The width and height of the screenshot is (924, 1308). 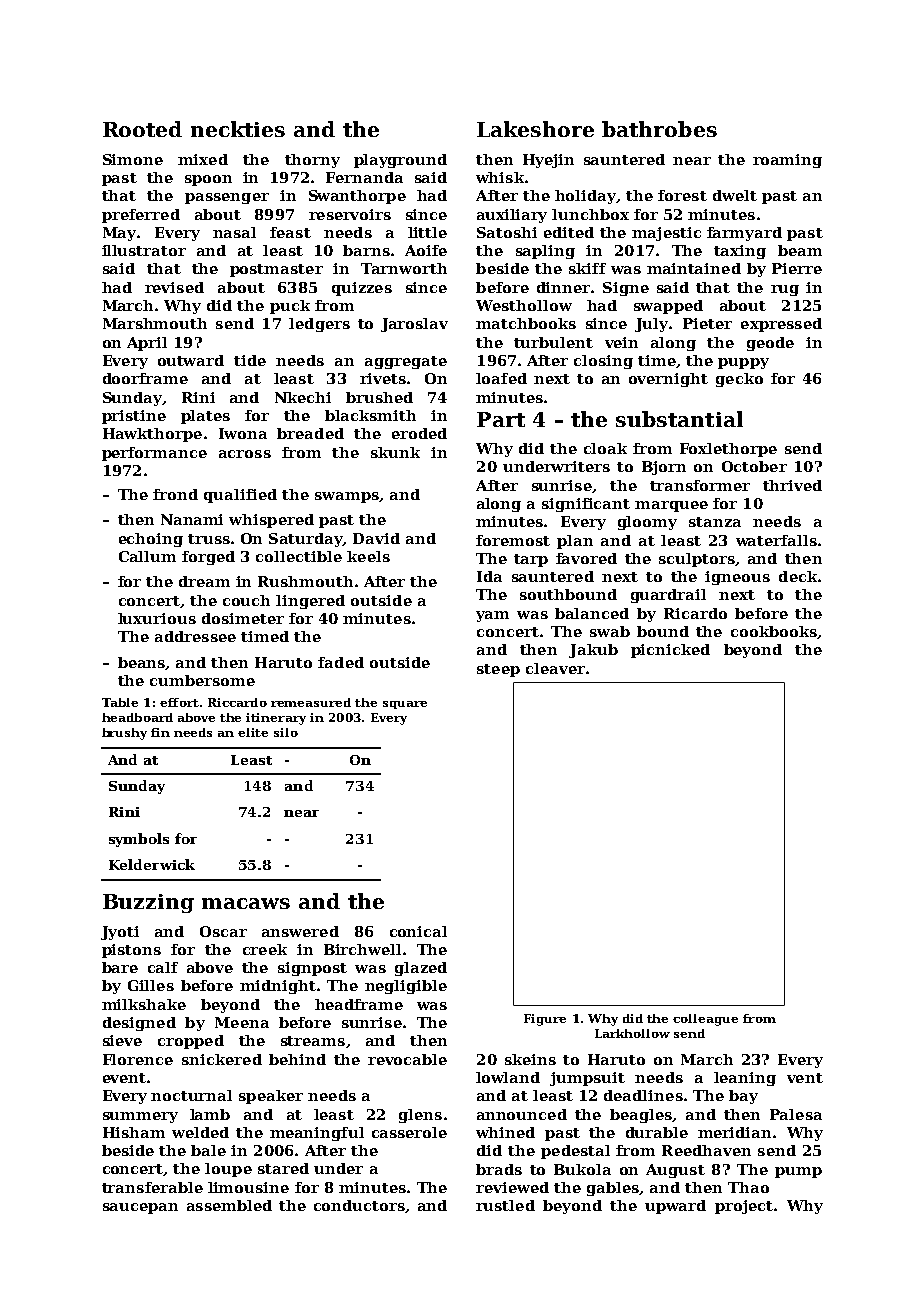 I want to click on Reedhaven, so click(x=706, y=1150).
